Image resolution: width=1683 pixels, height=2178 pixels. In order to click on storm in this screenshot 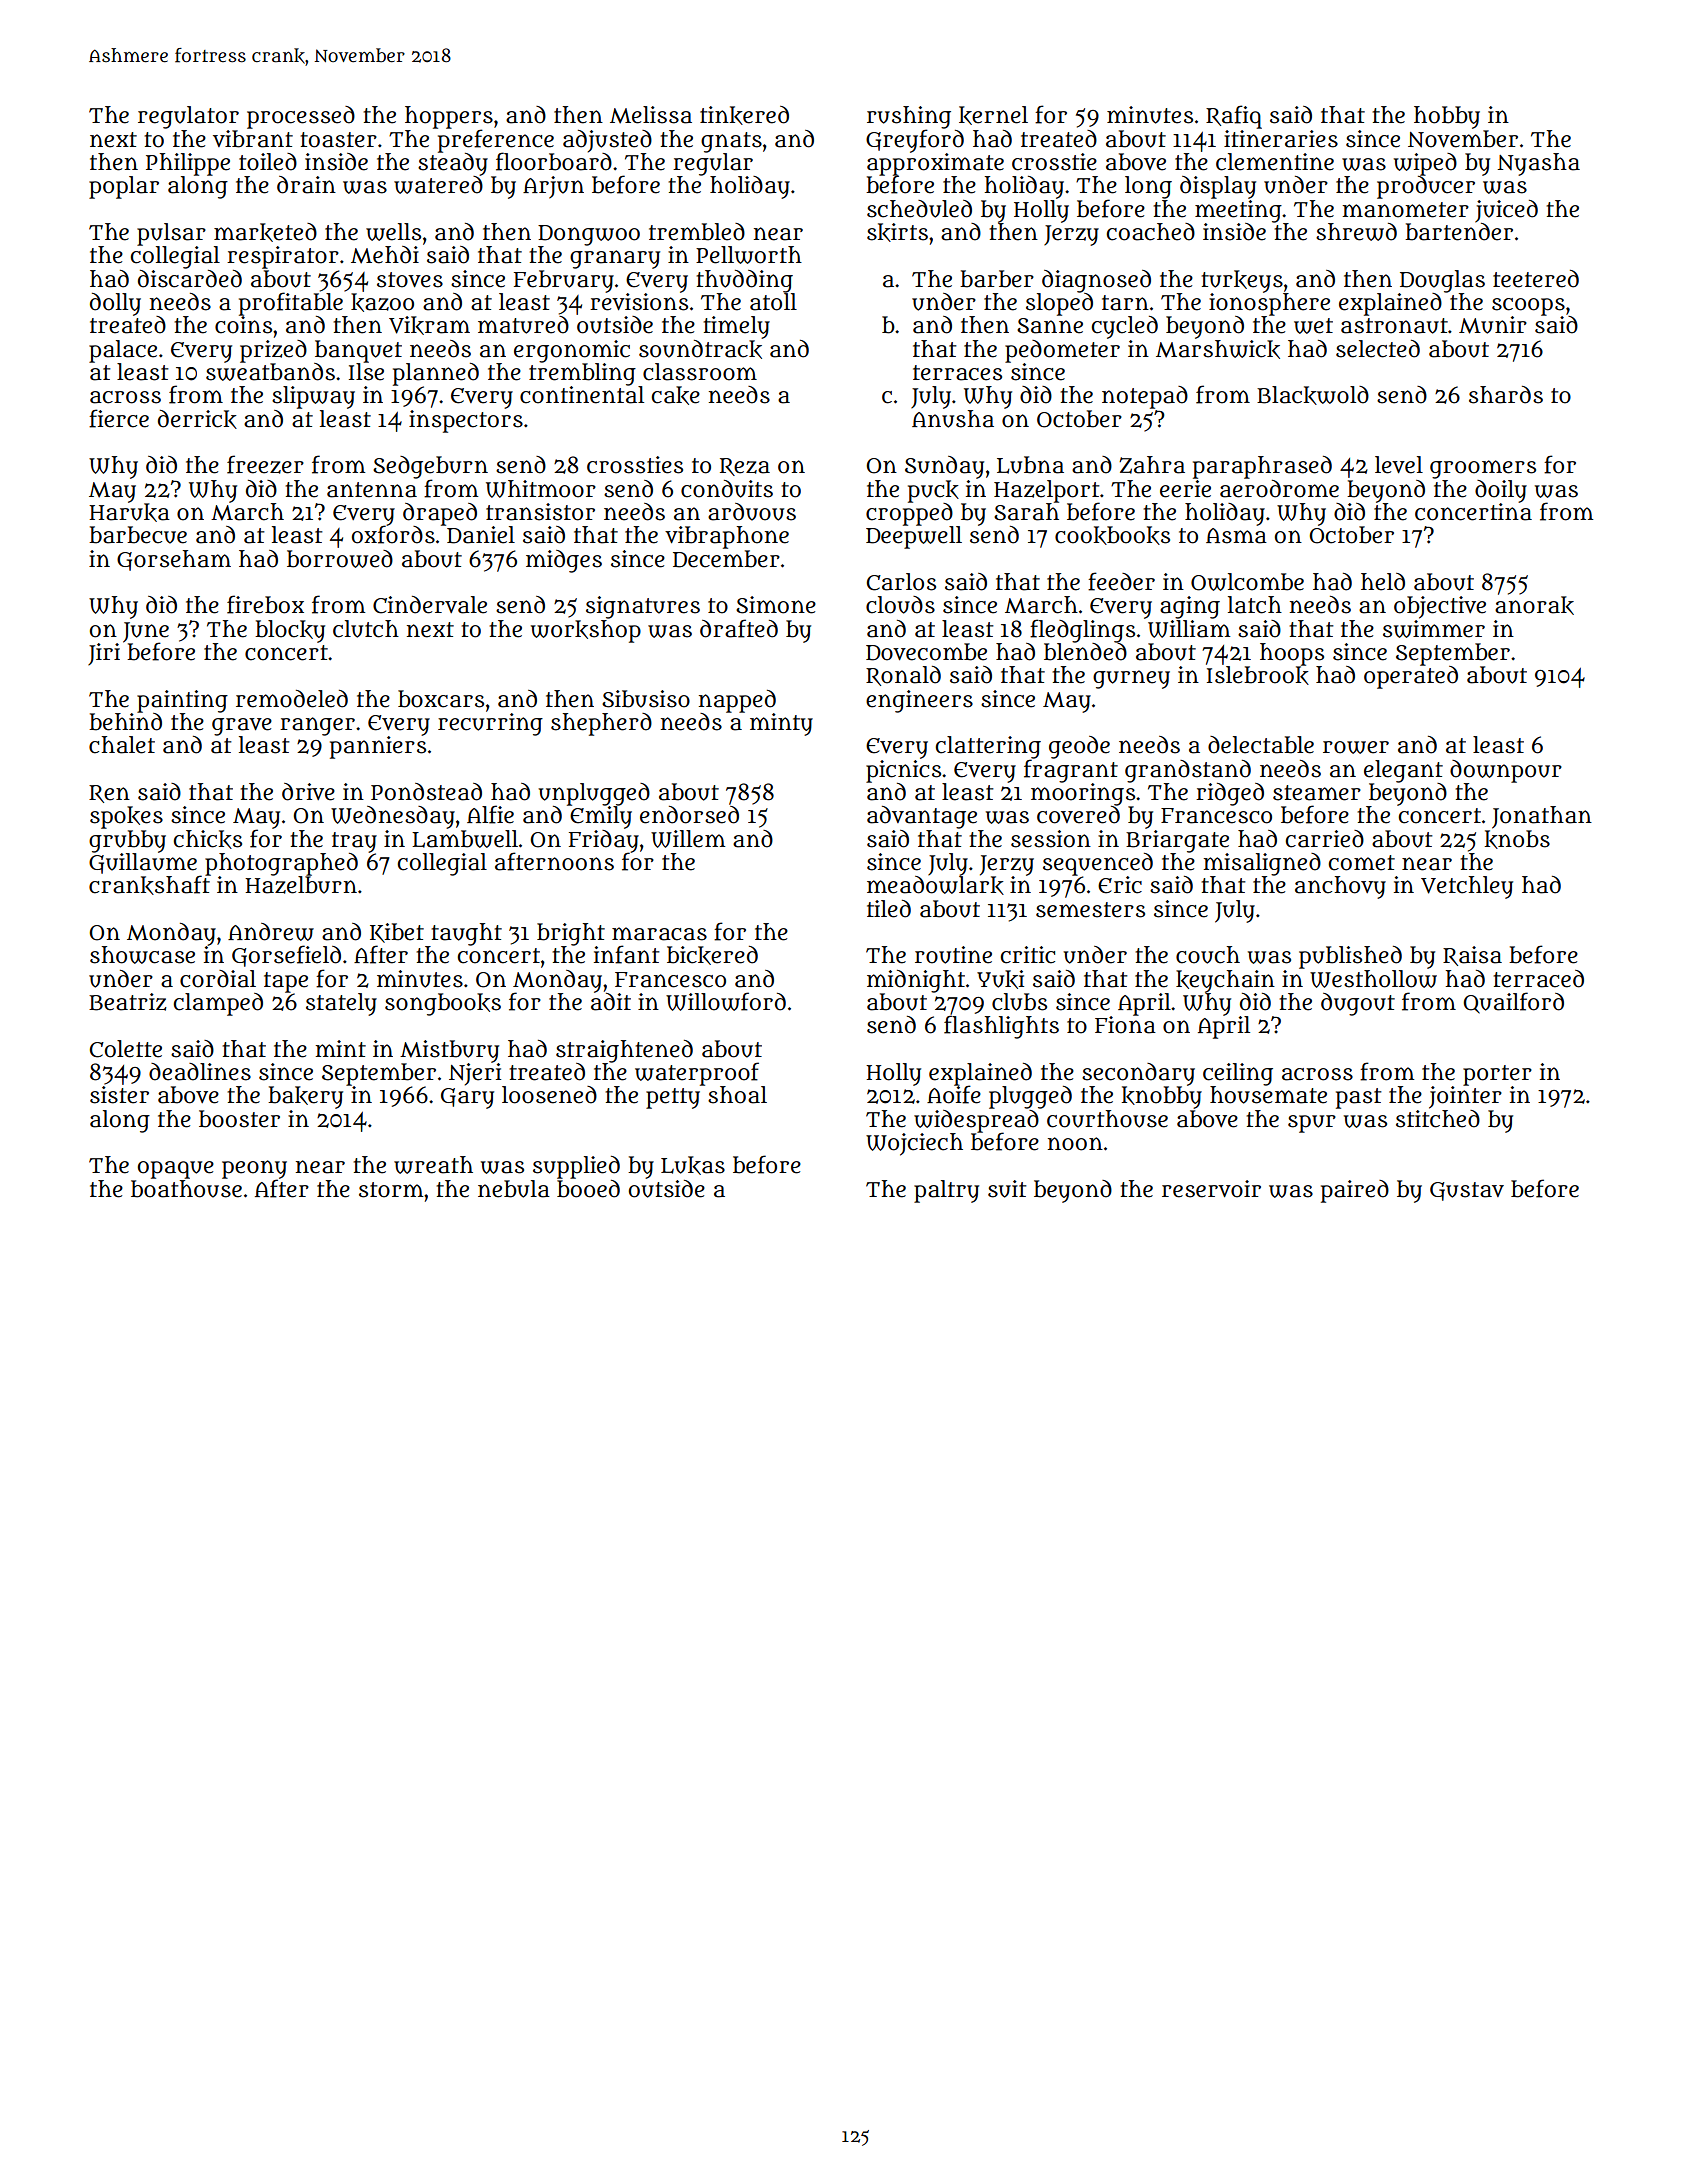, I will do `click(391, 1190)`.
